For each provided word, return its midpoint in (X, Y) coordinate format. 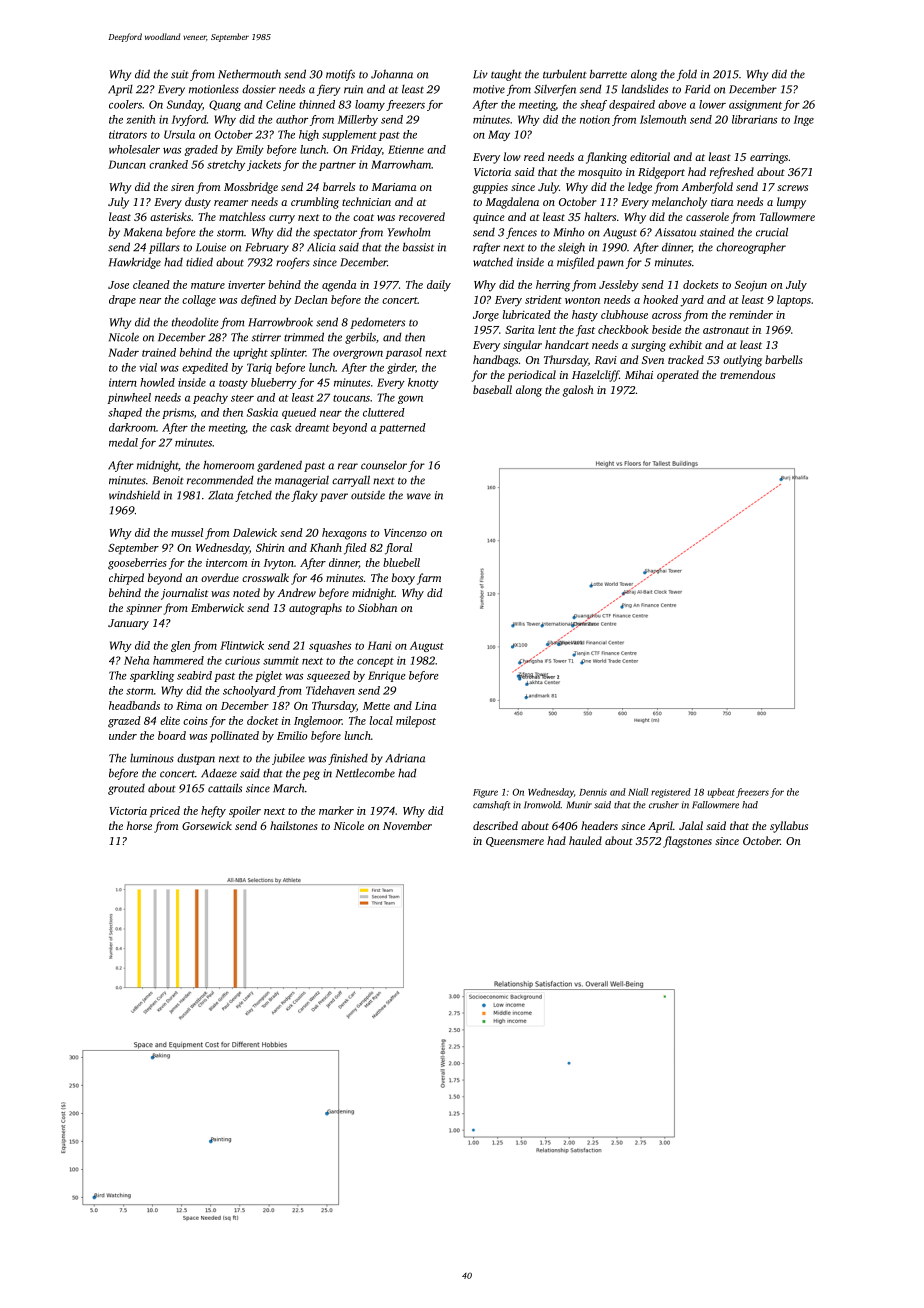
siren (182, 187)
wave (419, 496)
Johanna (392, 74)
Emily (250, 150)
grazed (124, 722)
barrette (608, 74)
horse (139, 825)
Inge (804, 120)
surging (648, 346)
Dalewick (255, 532)
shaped (125, 413)
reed (534, 156)
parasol (403, 353)
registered (671, 793)
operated (678, 376)
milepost (416, 722)
